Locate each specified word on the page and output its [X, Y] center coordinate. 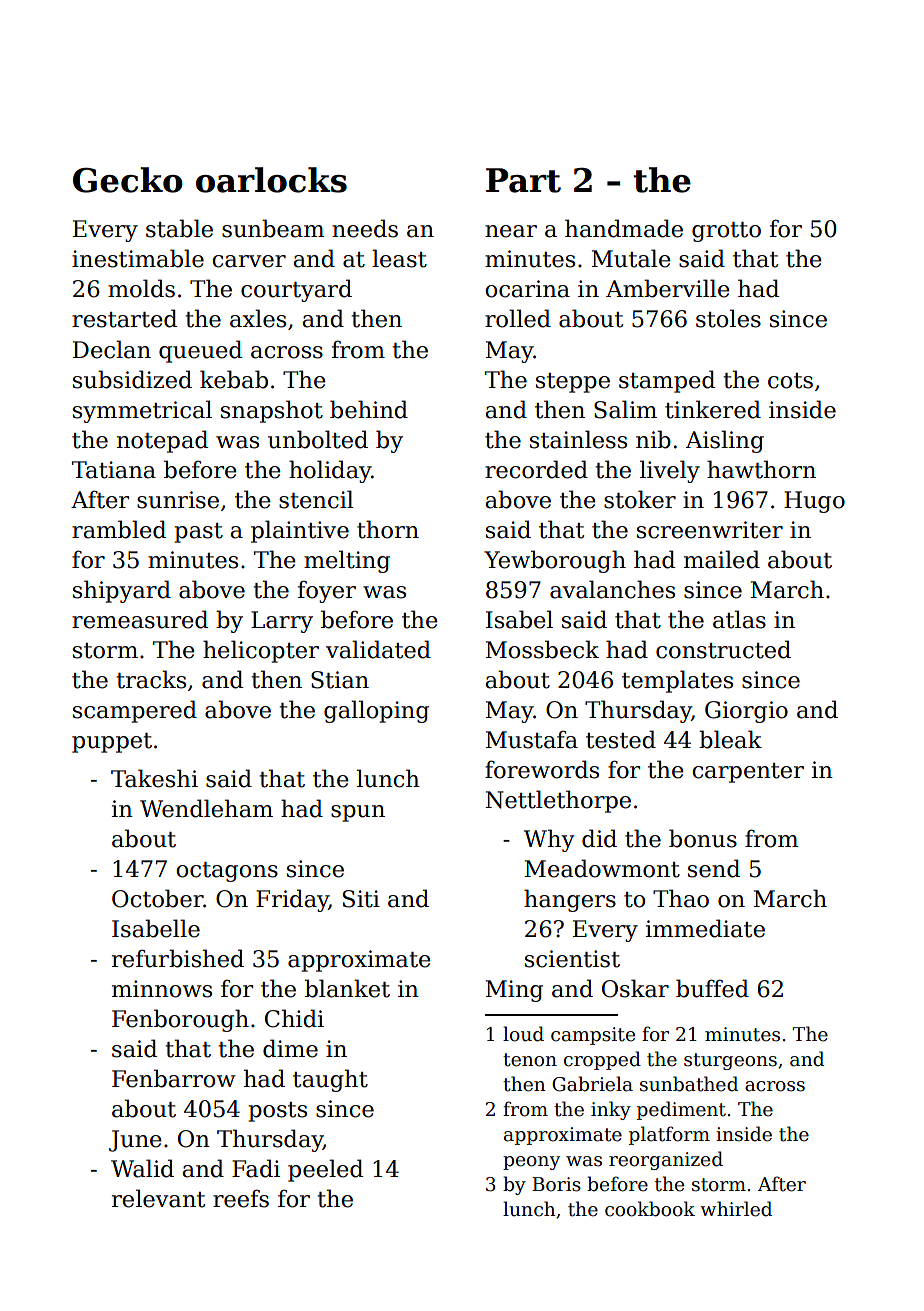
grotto [726, 232]
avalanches [612, 589]
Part [523, 180]
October [157, 898]
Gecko [128, 180]
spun [358, 813]
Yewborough [555, 561]
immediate [705, 928]
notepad [162, 441]
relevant [158, 1198]
